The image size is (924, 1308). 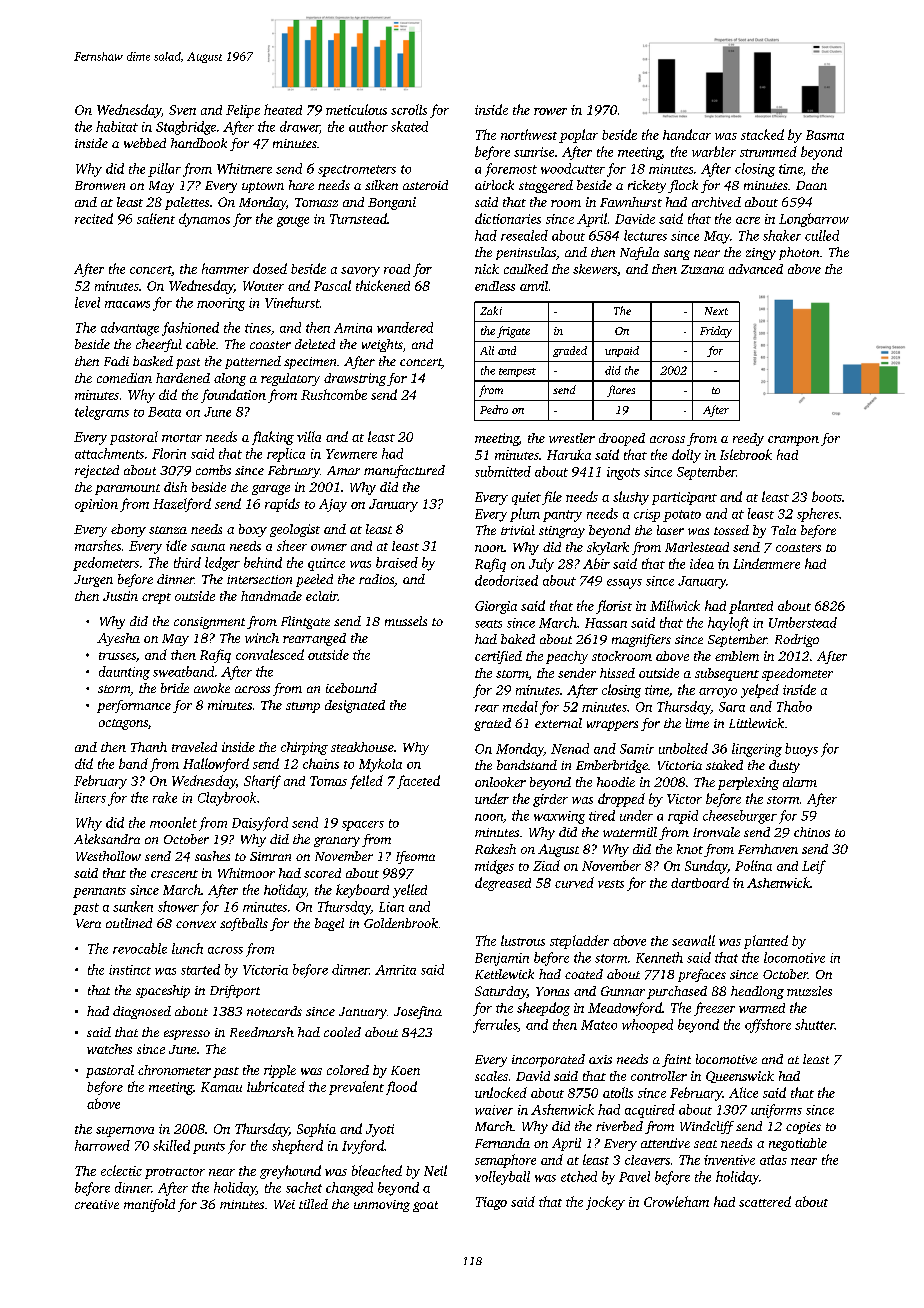 What do you see at coordinates (811, 185) in the screenshot?
I see `Daan` at bounding box center [811, 185].
